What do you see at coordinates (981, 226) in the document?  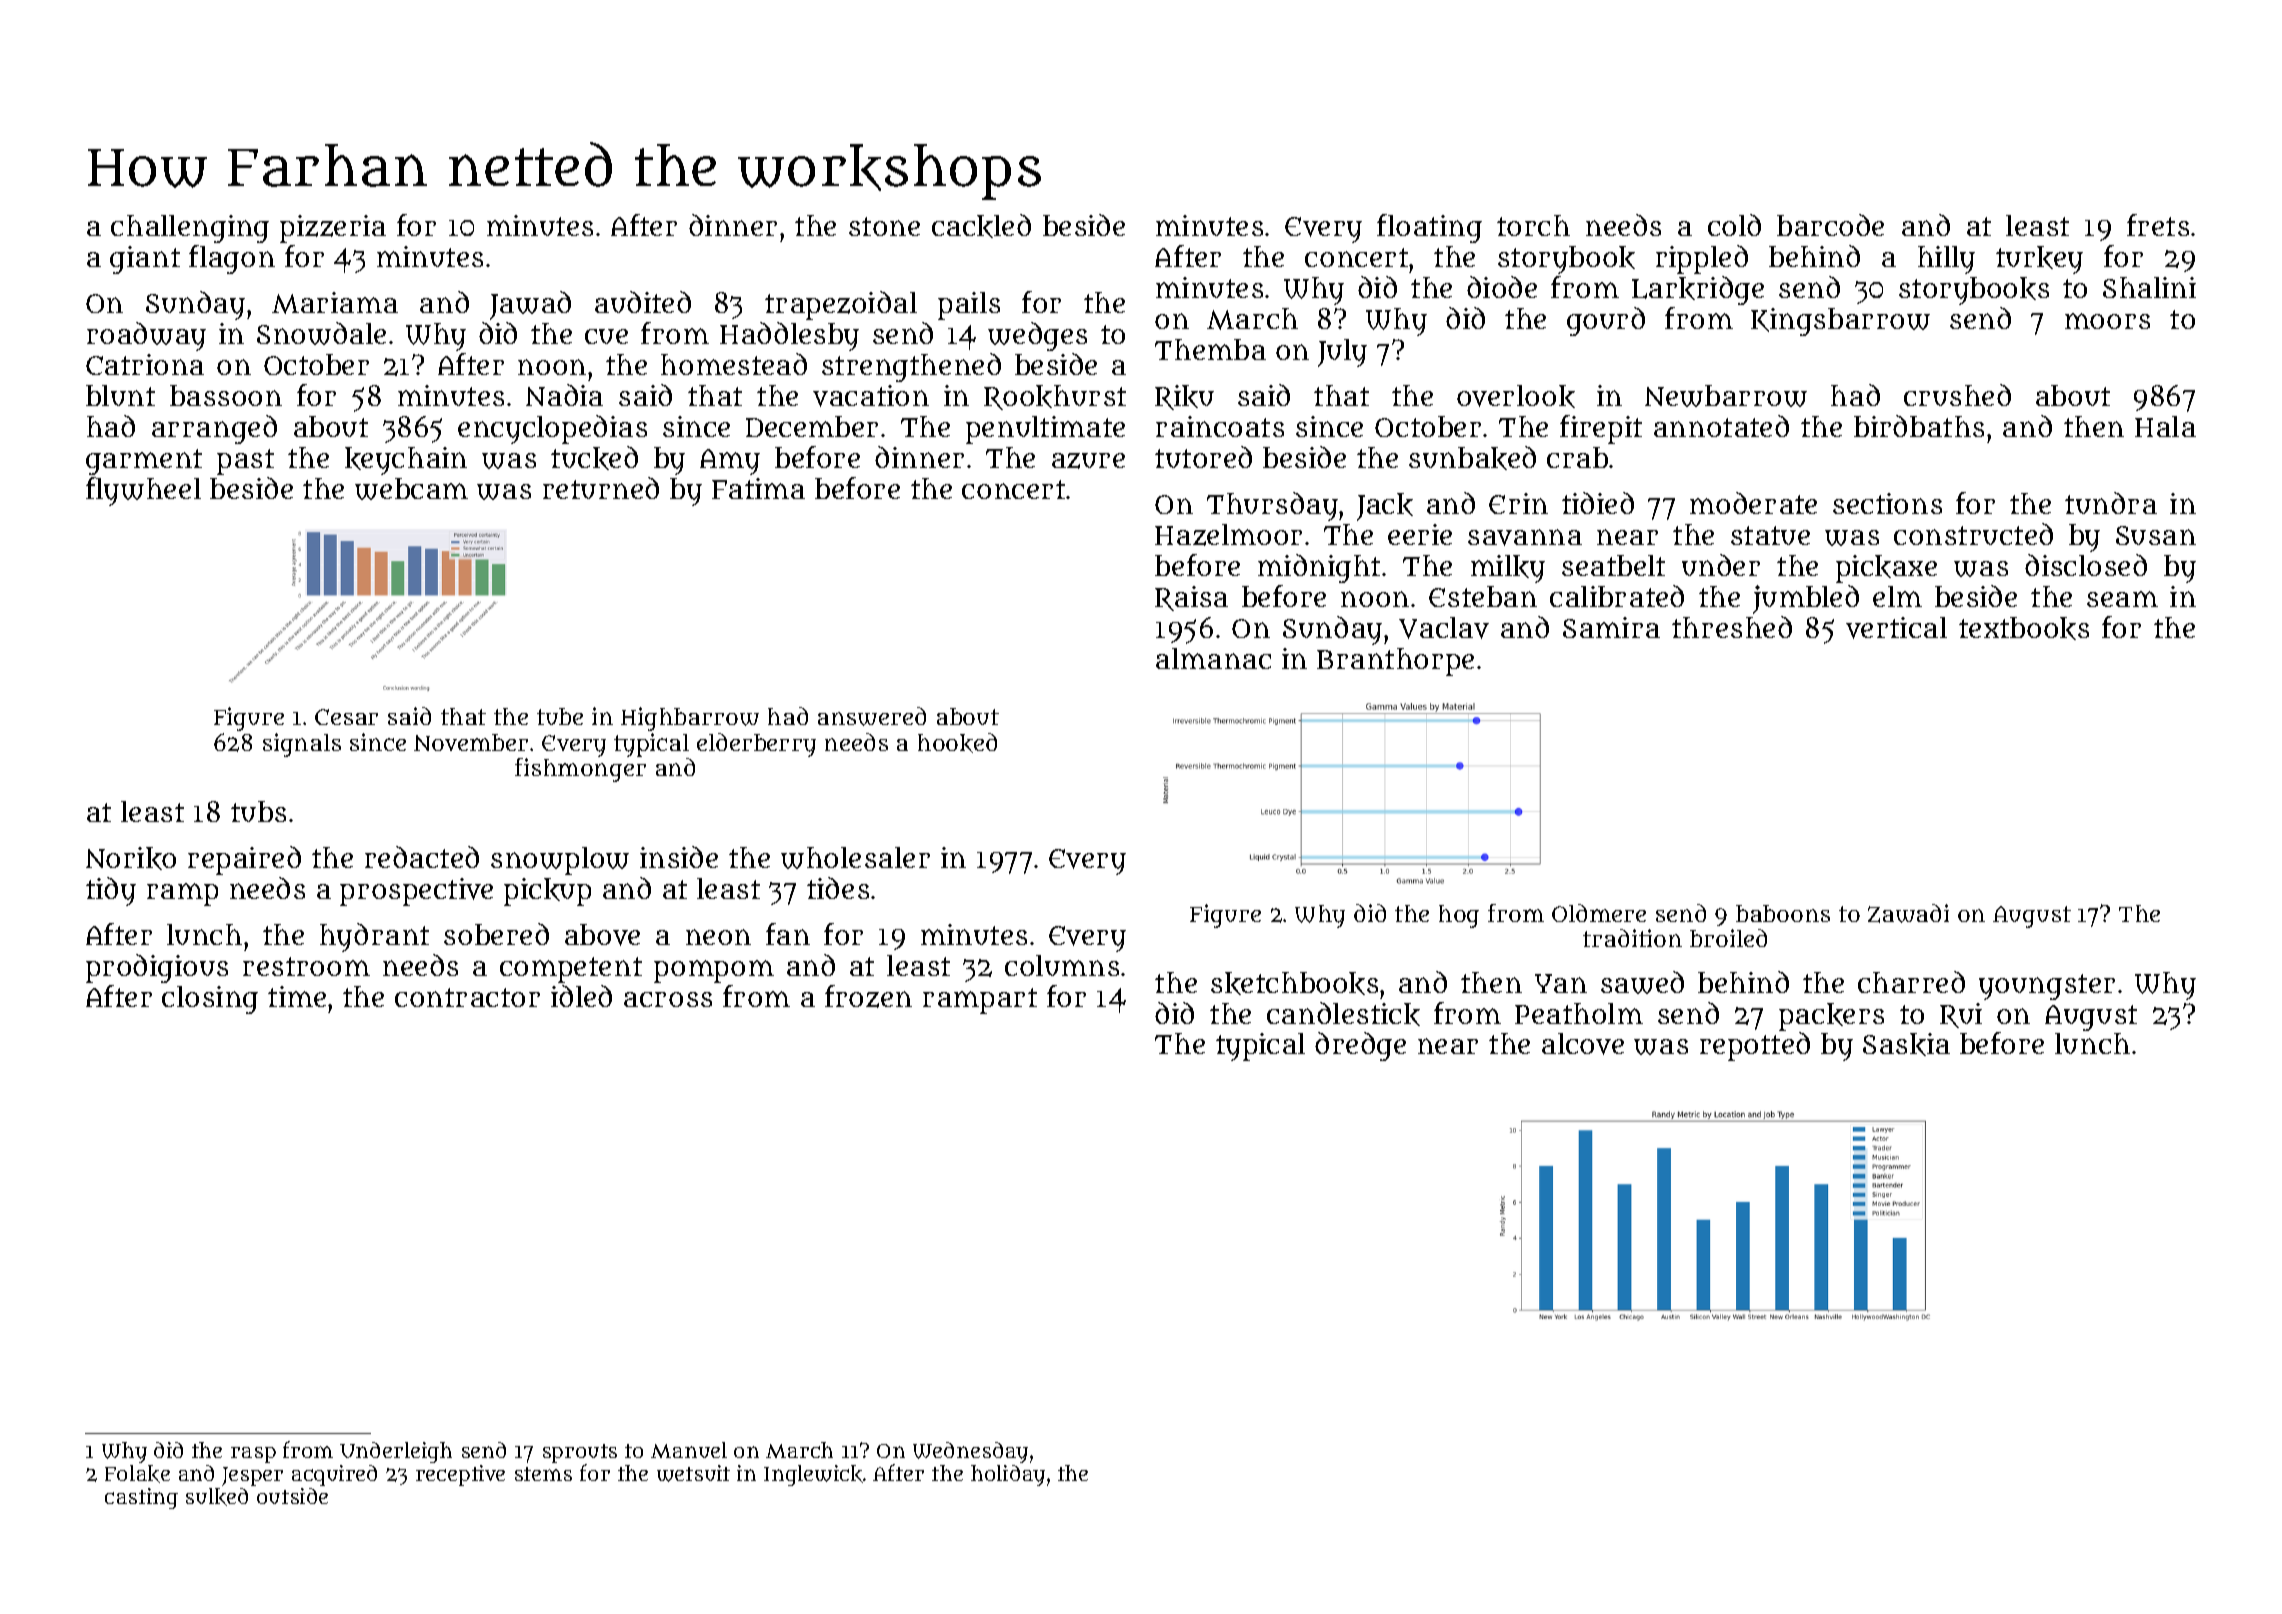 I see `cackled` at bounding box center [981, 226].
